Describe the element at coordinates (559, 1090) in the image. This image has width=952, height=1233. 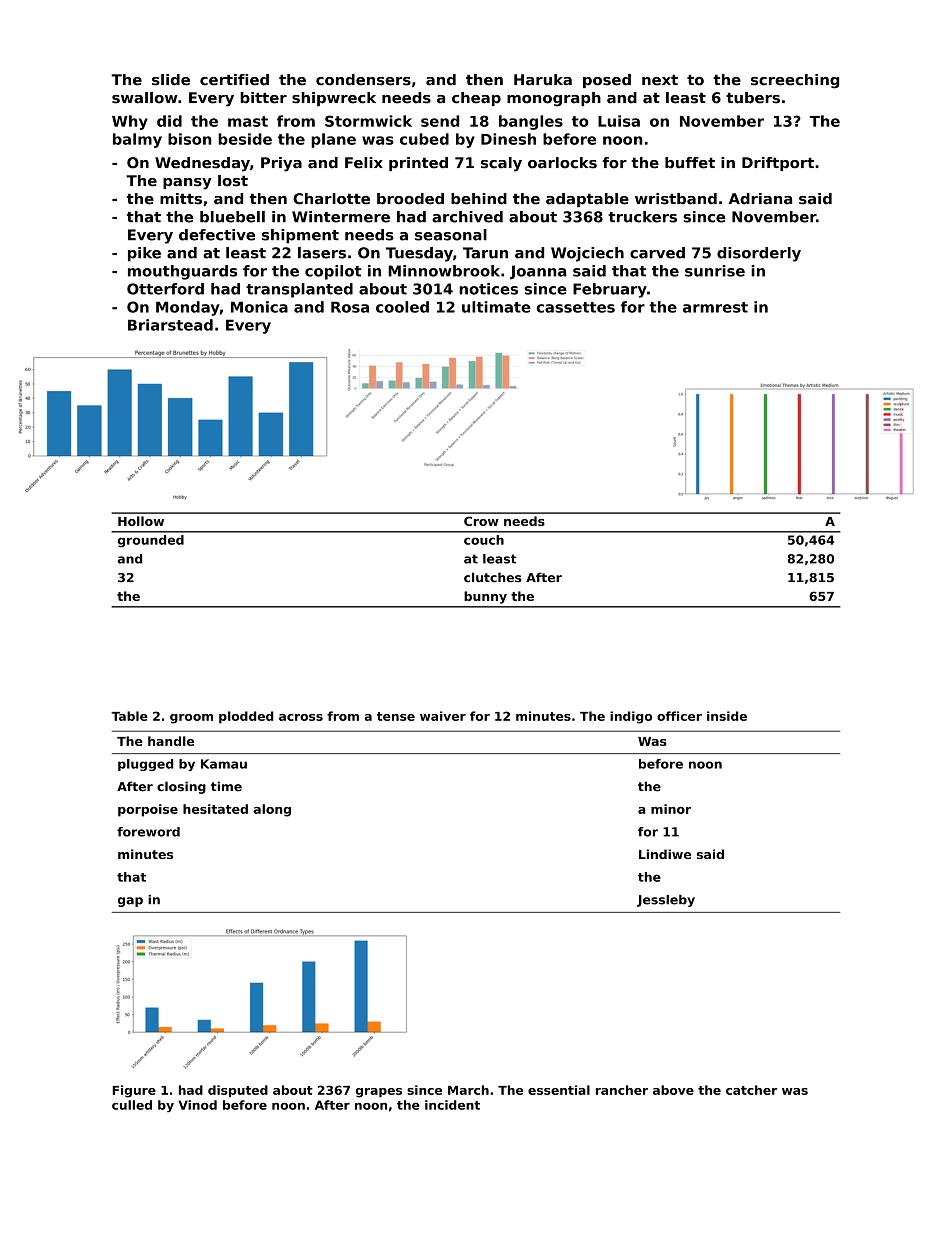
I see `essential` at that location.
